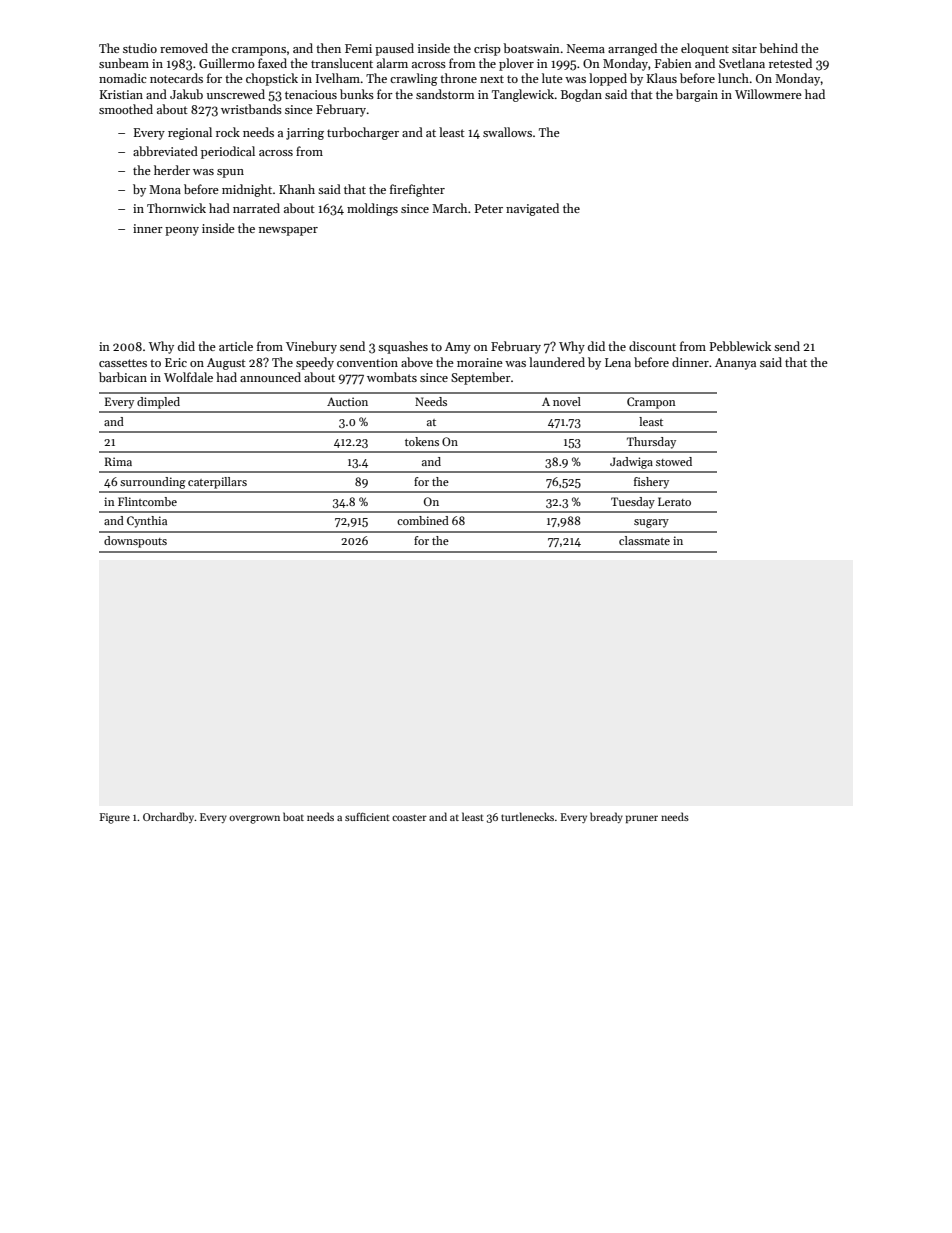 This screenshot has height=1233, width=952. What do you see at coordinates (768, 94) in the screenshot?
I see `Willowmere` at bounding box center [768, 94].
